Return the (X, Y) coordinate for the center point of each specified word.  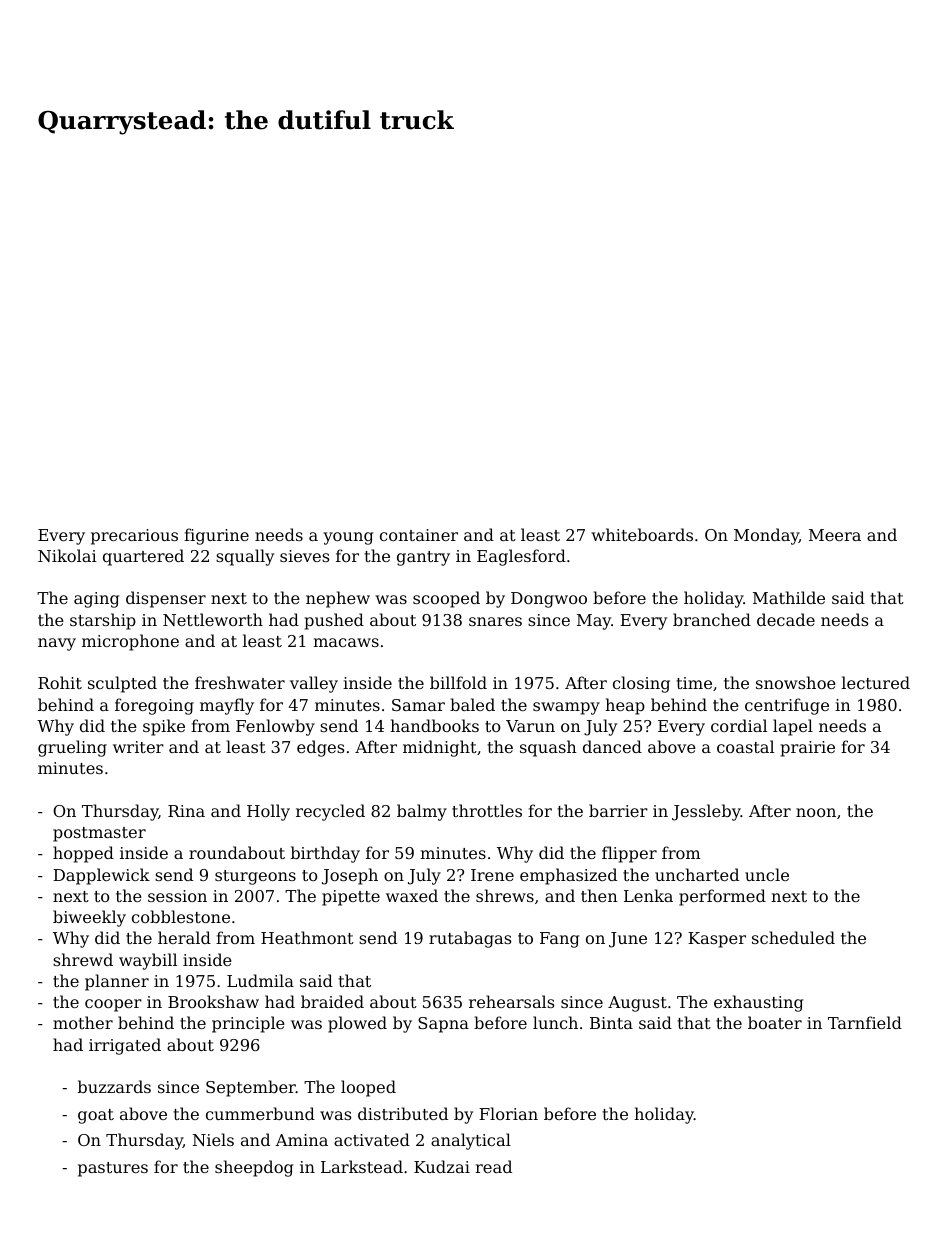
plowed (357, 1024)
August (637, 1004)
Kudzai (442, 1166)
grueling (72, 748)
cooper (113, 1005)
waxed (412, 895)
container (419, 535)
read (493, 1166)
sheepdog (254, 1168)
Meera (835, 535)
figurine (216, 536)
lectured (876, 682)
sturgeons (255, 877)
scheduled (793, 937)
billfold (458, 682)
